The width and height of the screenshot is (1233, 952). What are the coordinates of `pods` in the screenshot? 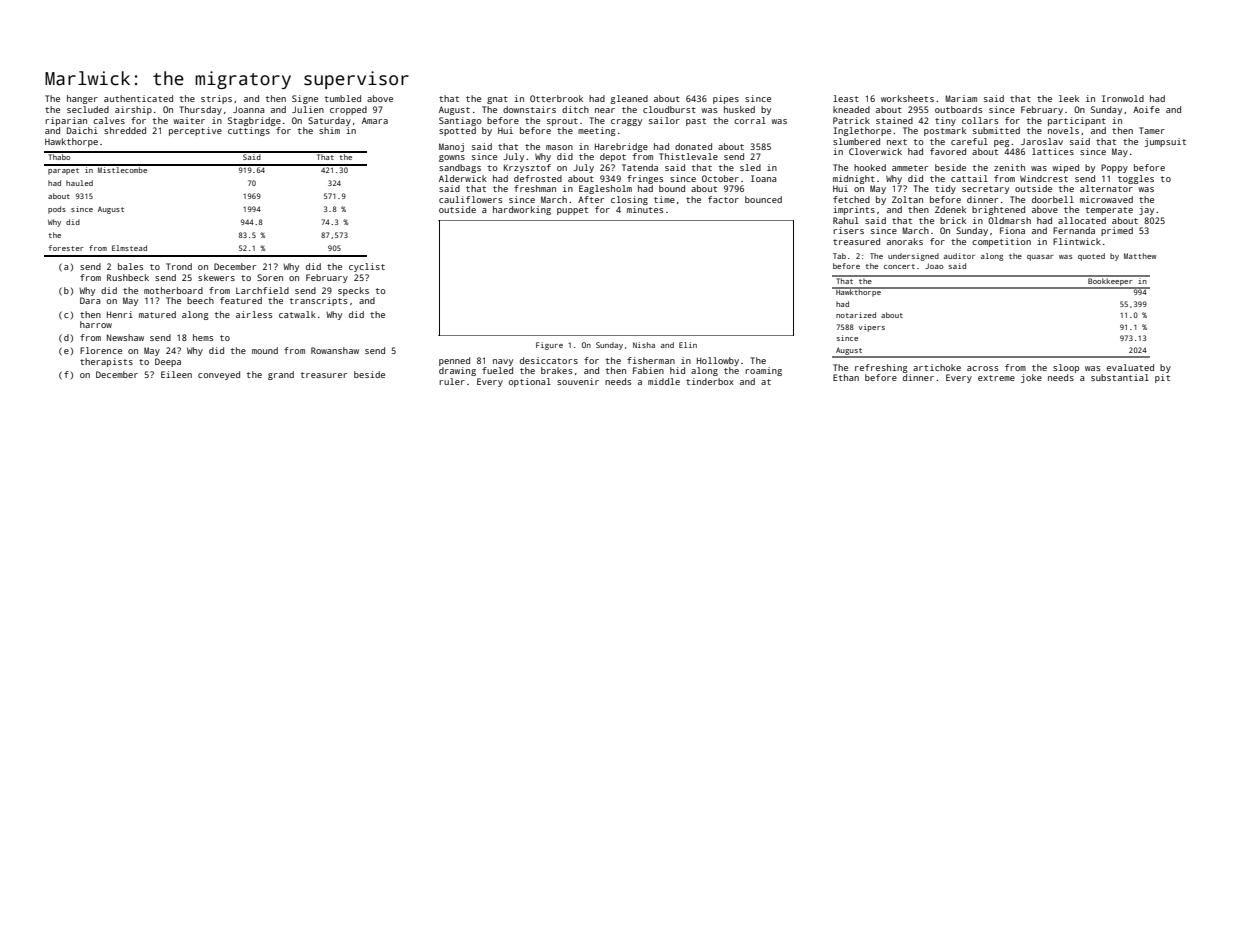 It's located at (57, 210).
